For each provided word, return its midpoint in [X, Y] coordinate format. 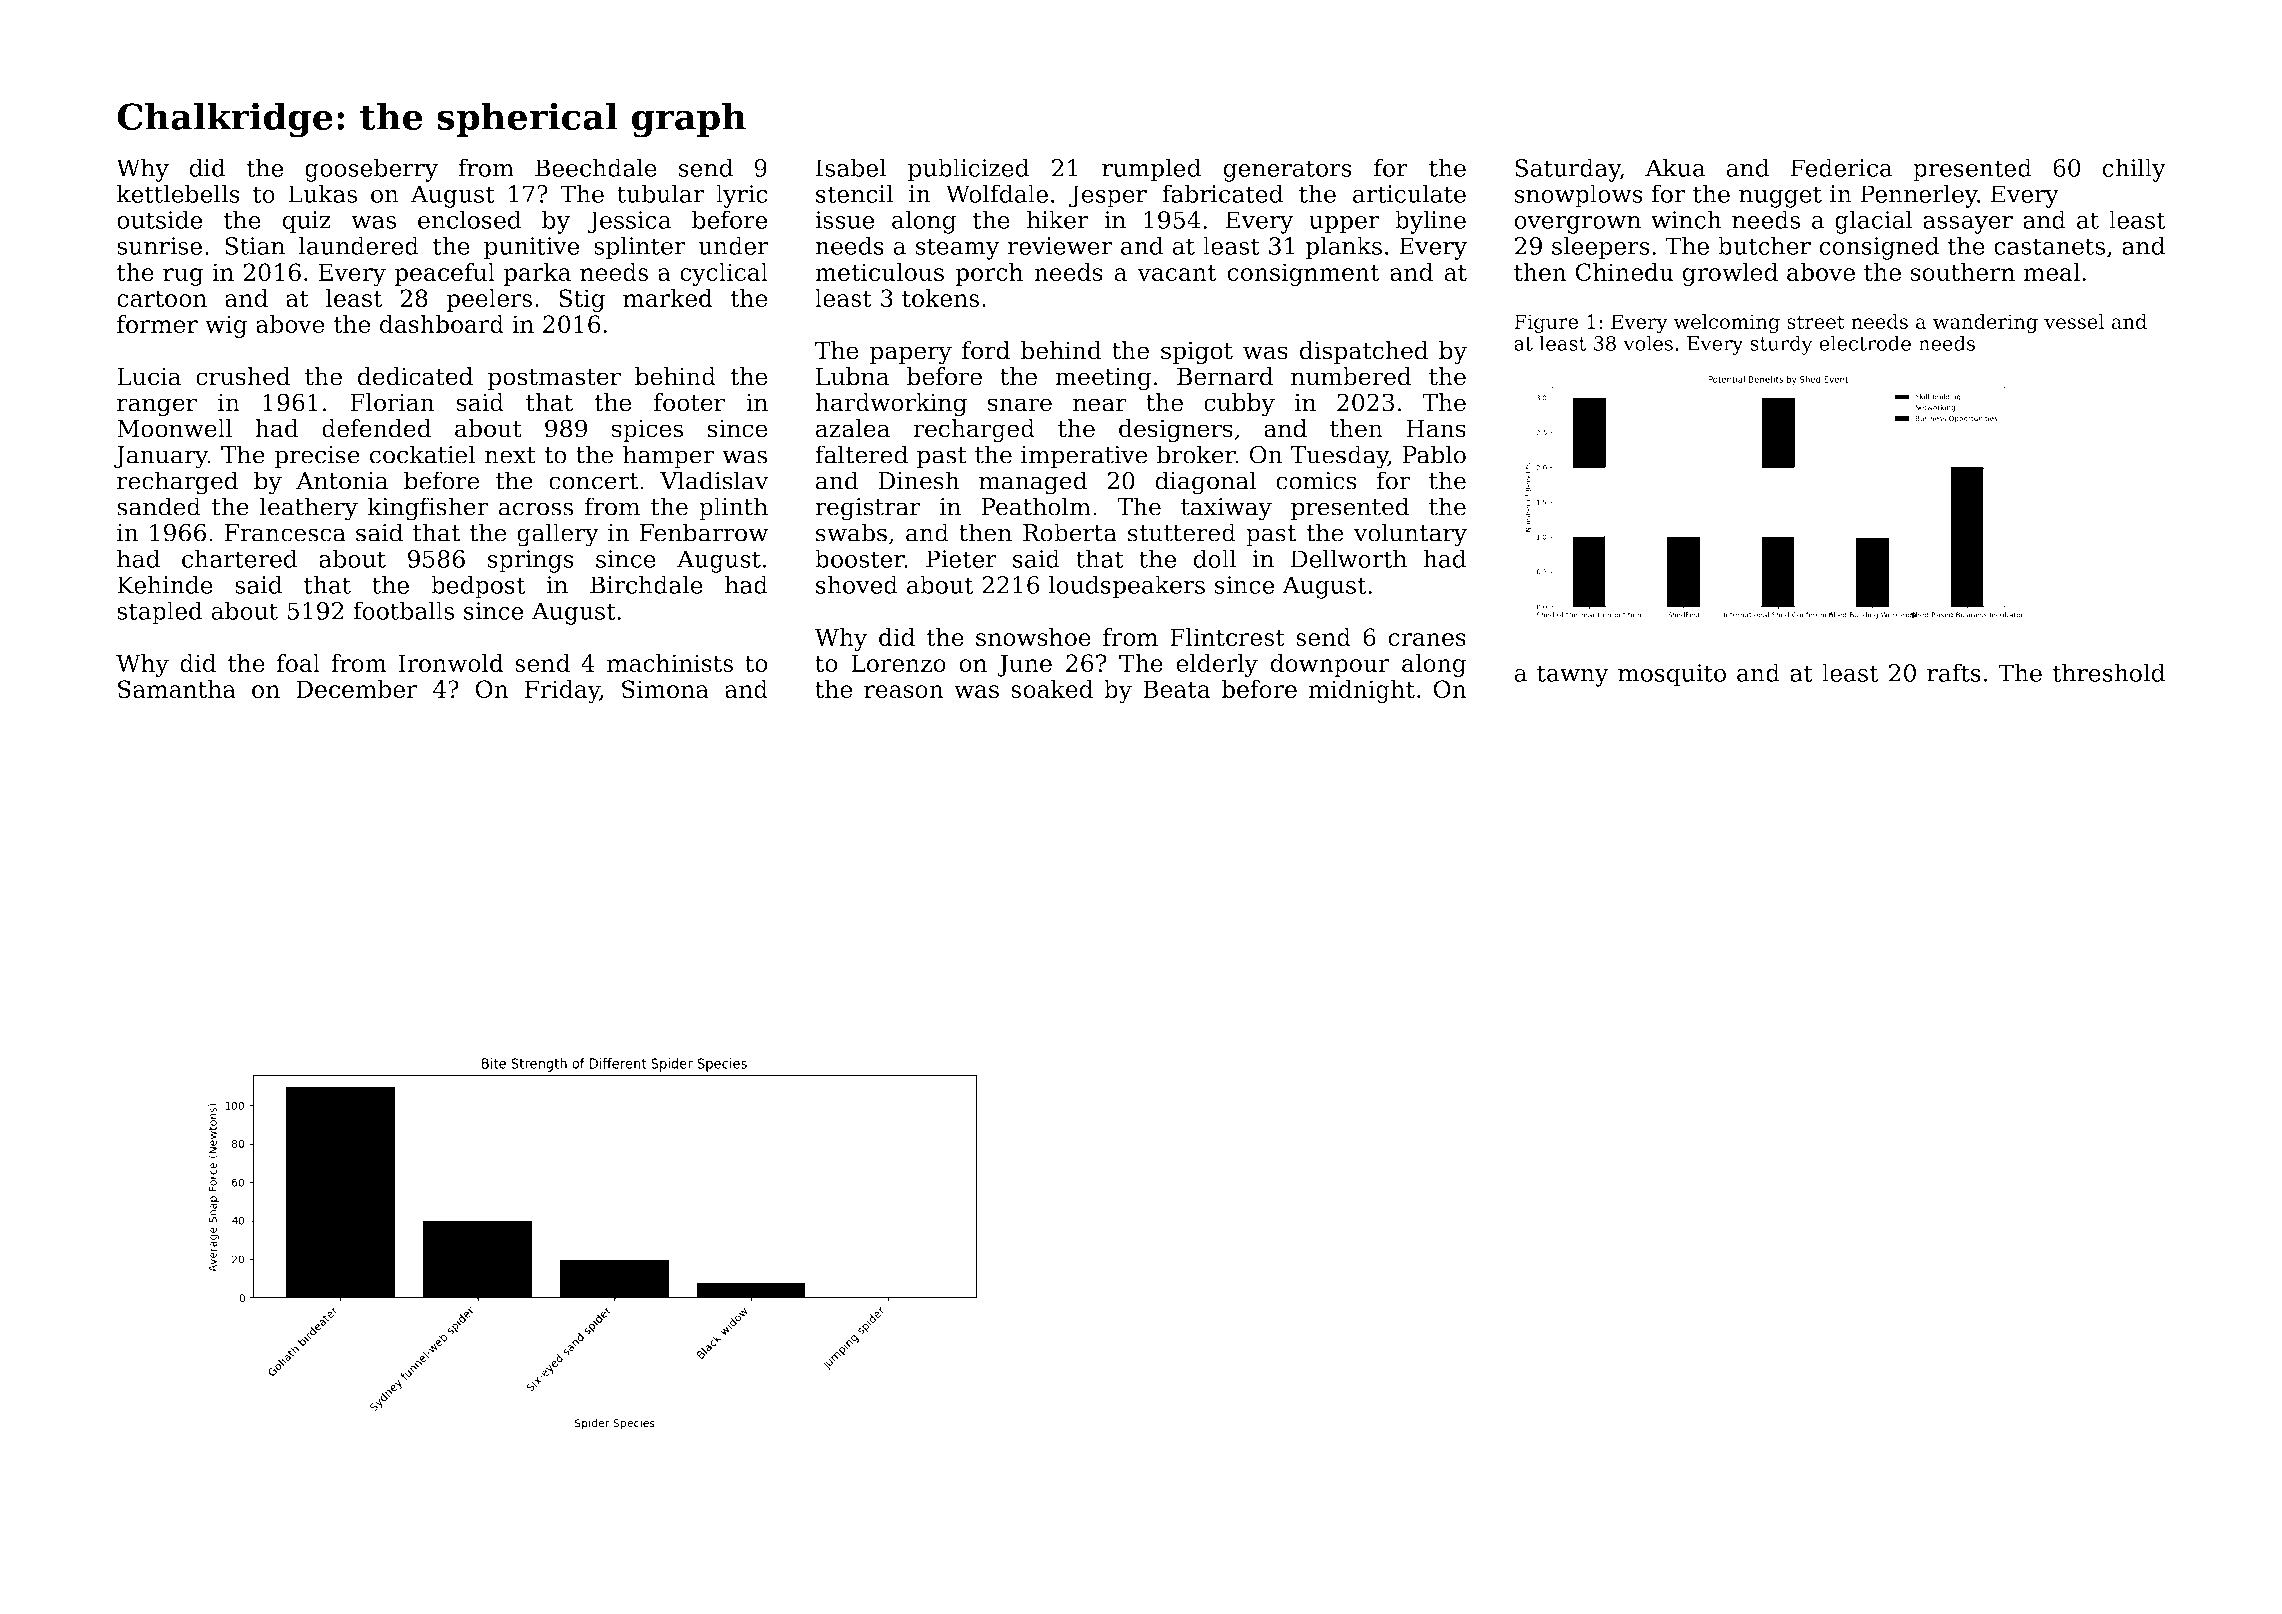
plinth [733, 509]
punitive [531, 248]
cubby [1239, 405]
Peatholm [1036, 506]
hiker [1058, 219]
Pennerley [1919, 196]
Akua [1675, 167]
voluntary [1410, 535]
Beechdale [596, 167]
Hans [1436, 429]
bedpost [478, 587]
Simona [665, 689]
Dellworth [1349, 558]
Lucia [149, 377]
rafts [1954, 672]
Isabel [851, 167]
